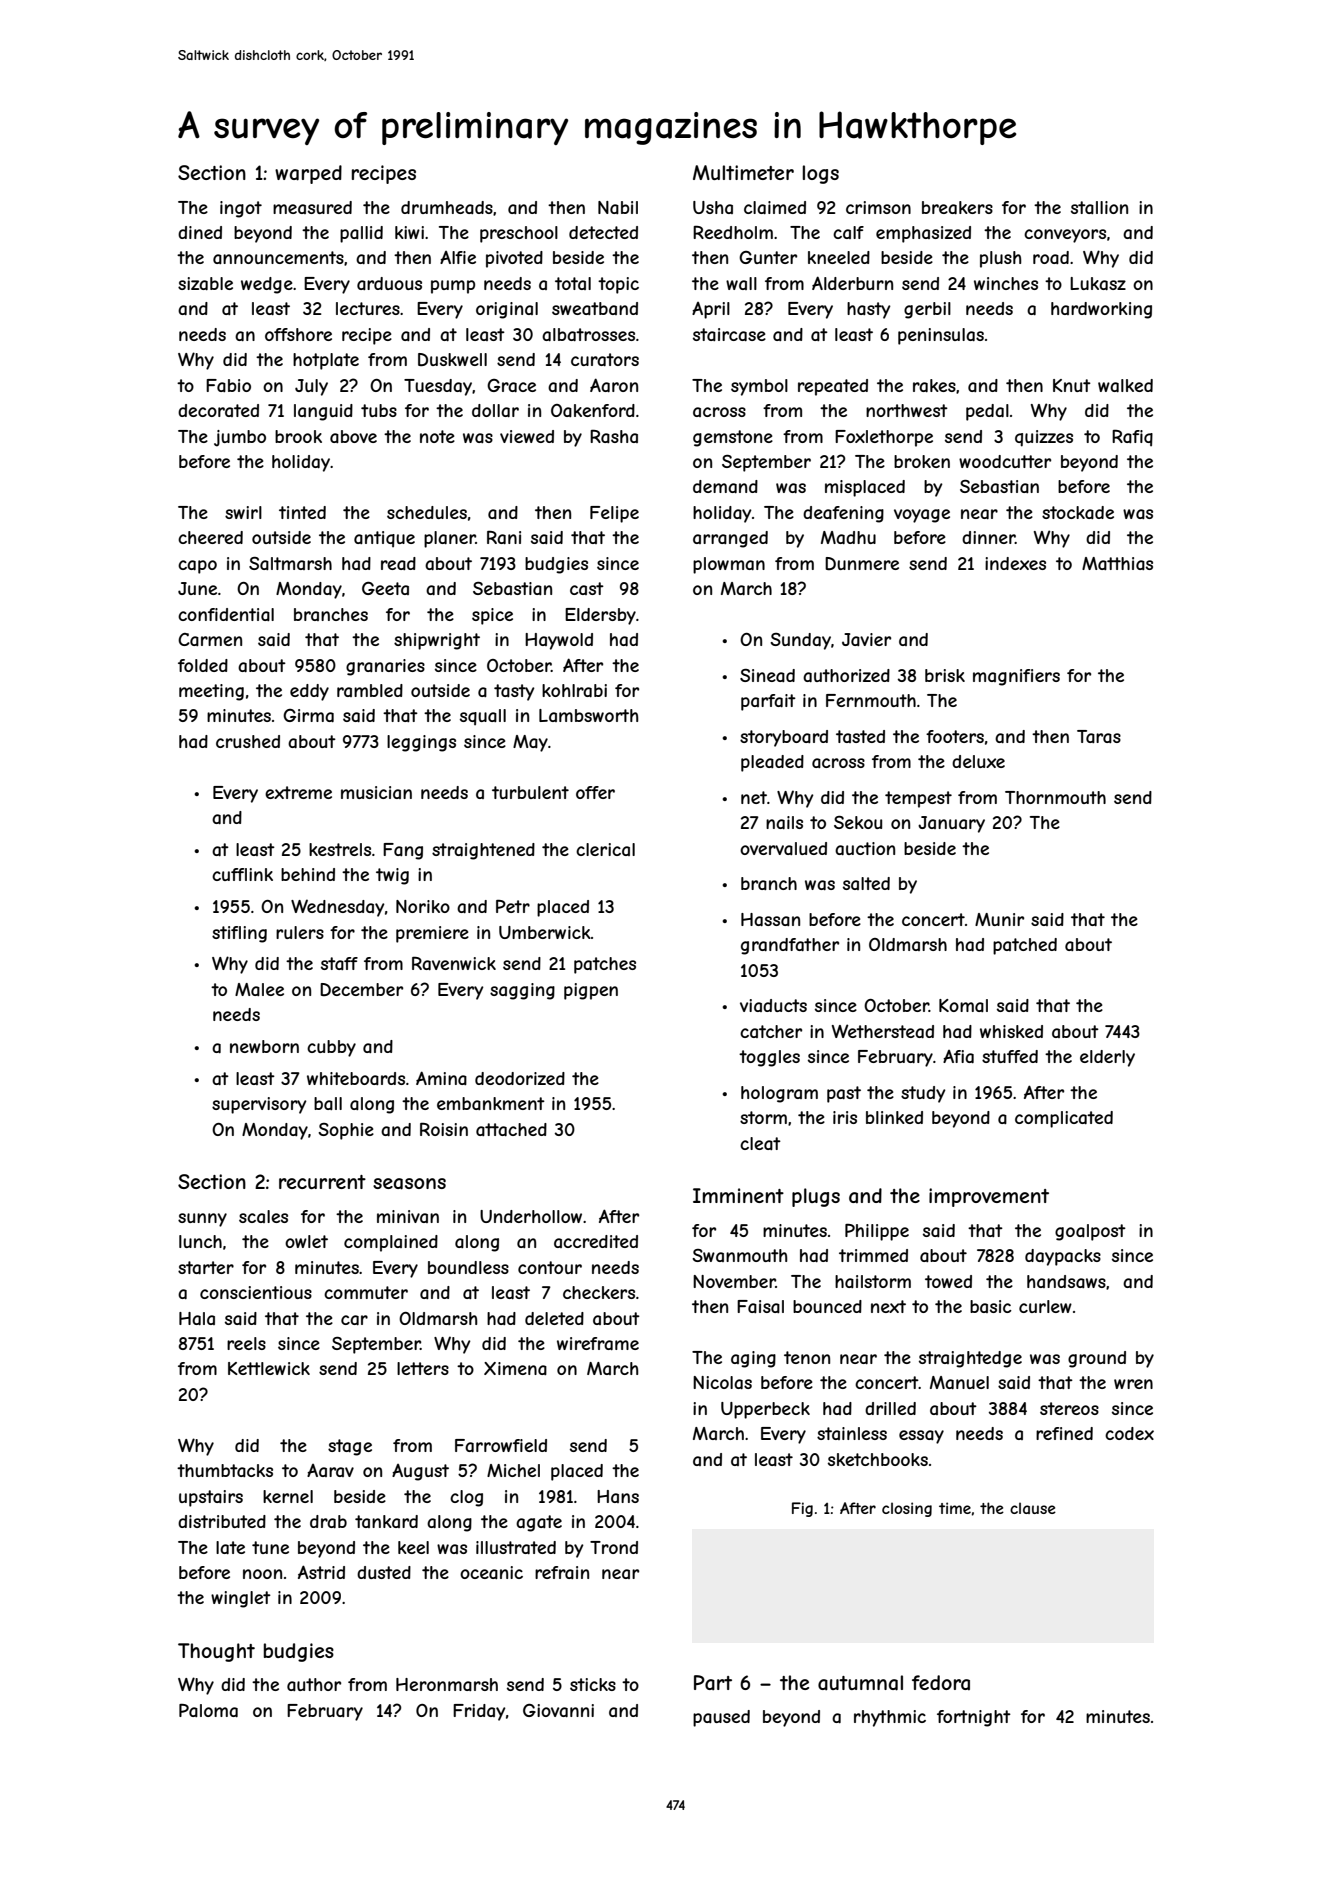 The width and height of the screenshot is (1332, 1883). Describe the element at coordinates (759, 387) in the screenshot. I see `symbol` at that location.
